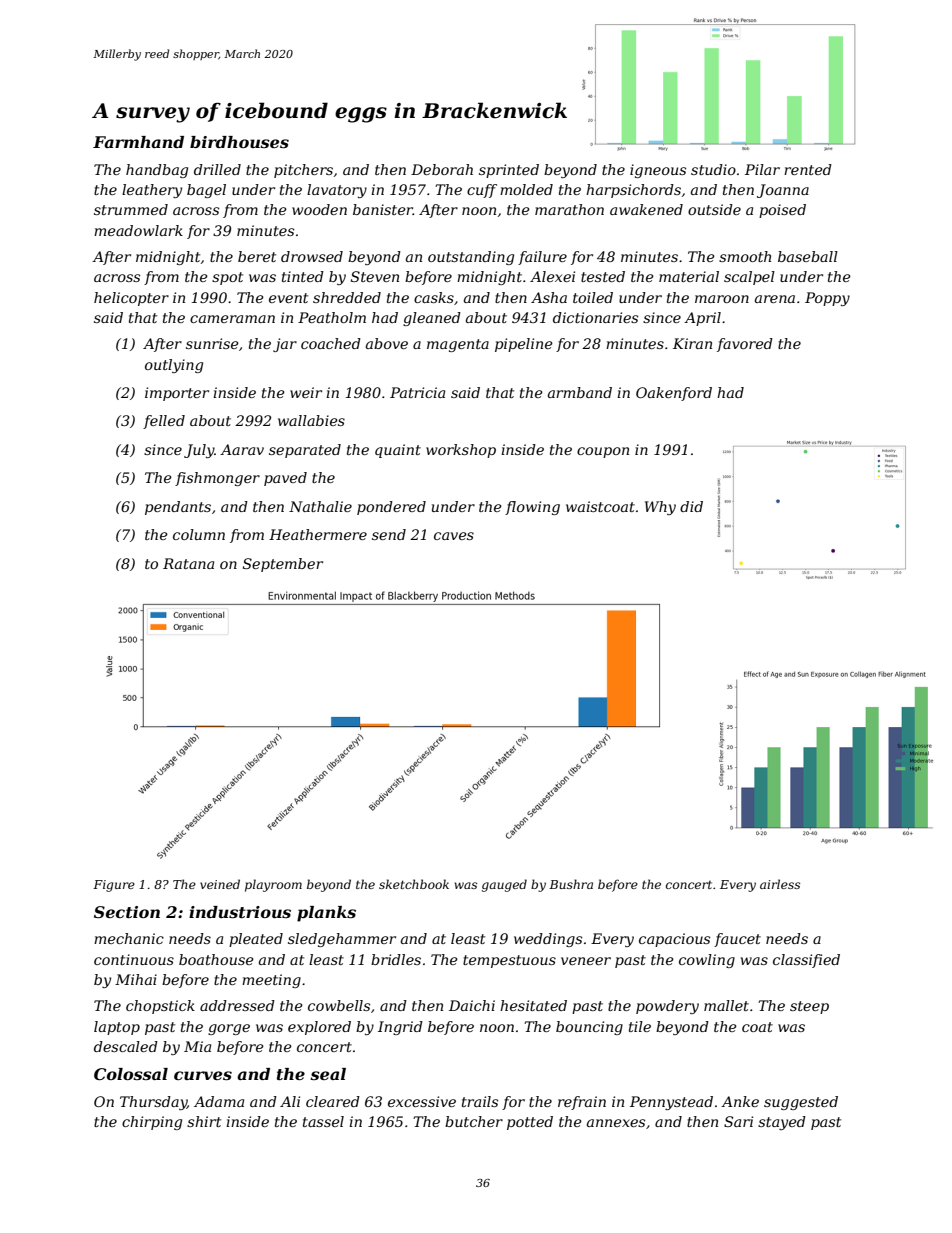  I want to click on casks, so click(434, 297).
